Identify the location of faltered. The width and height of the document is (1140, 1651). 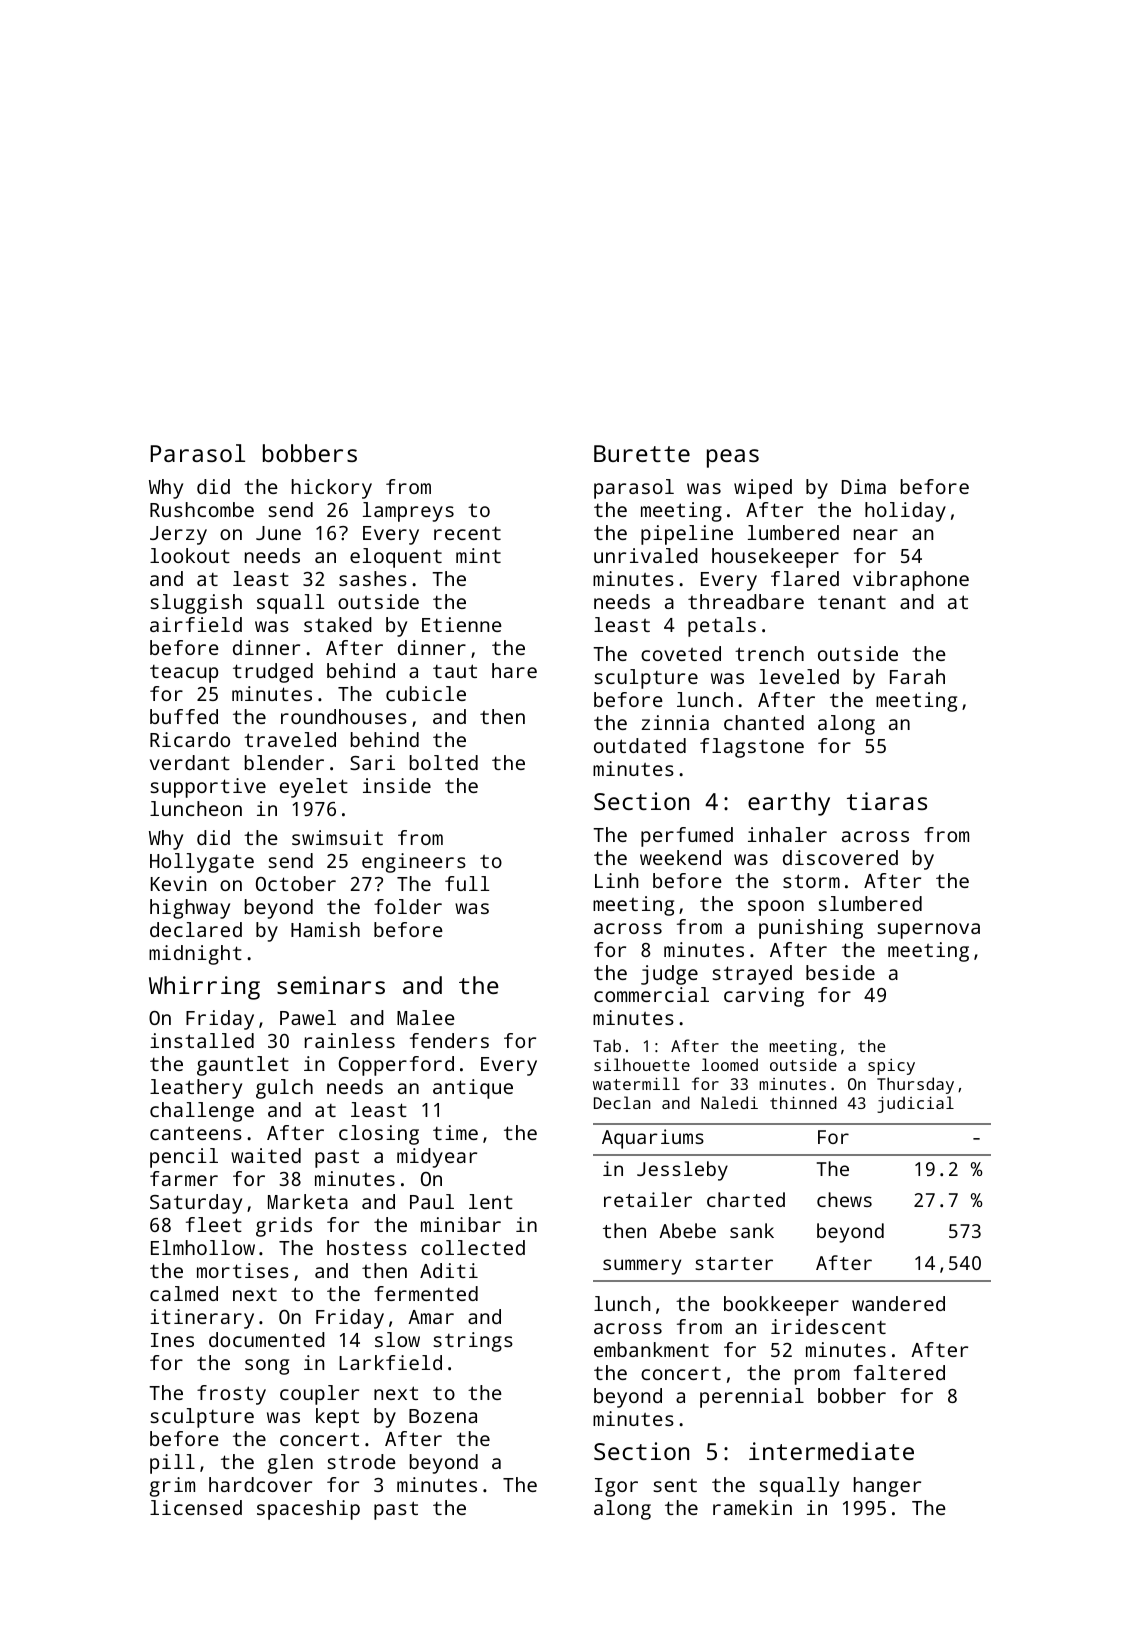
(899, 1372).
